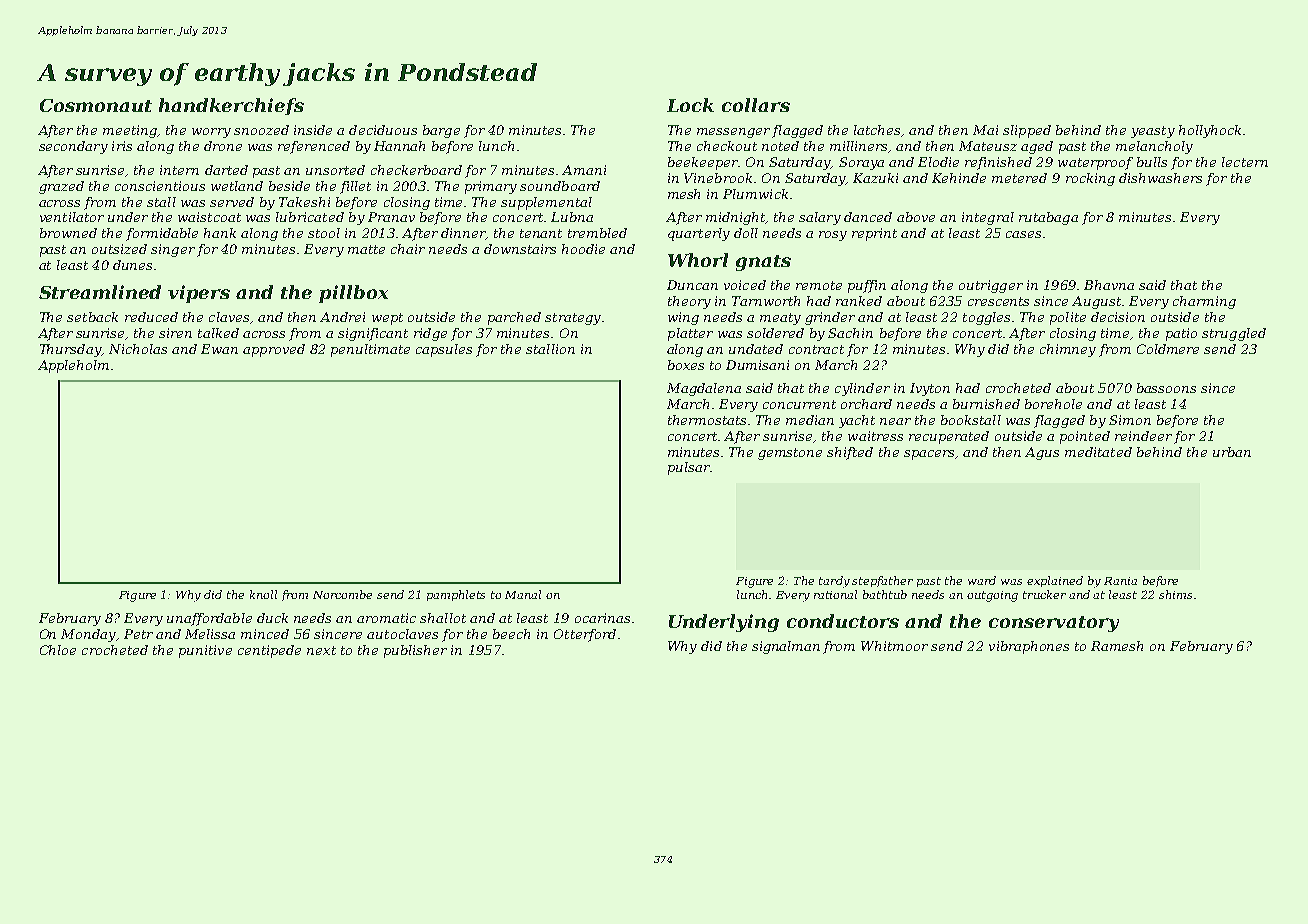 This screenshot has height=924, width=1308. What do you see at coordinates (1029, 647) in the screenshot?
I see `vibraphones` at bounding box center [1029, 647].
